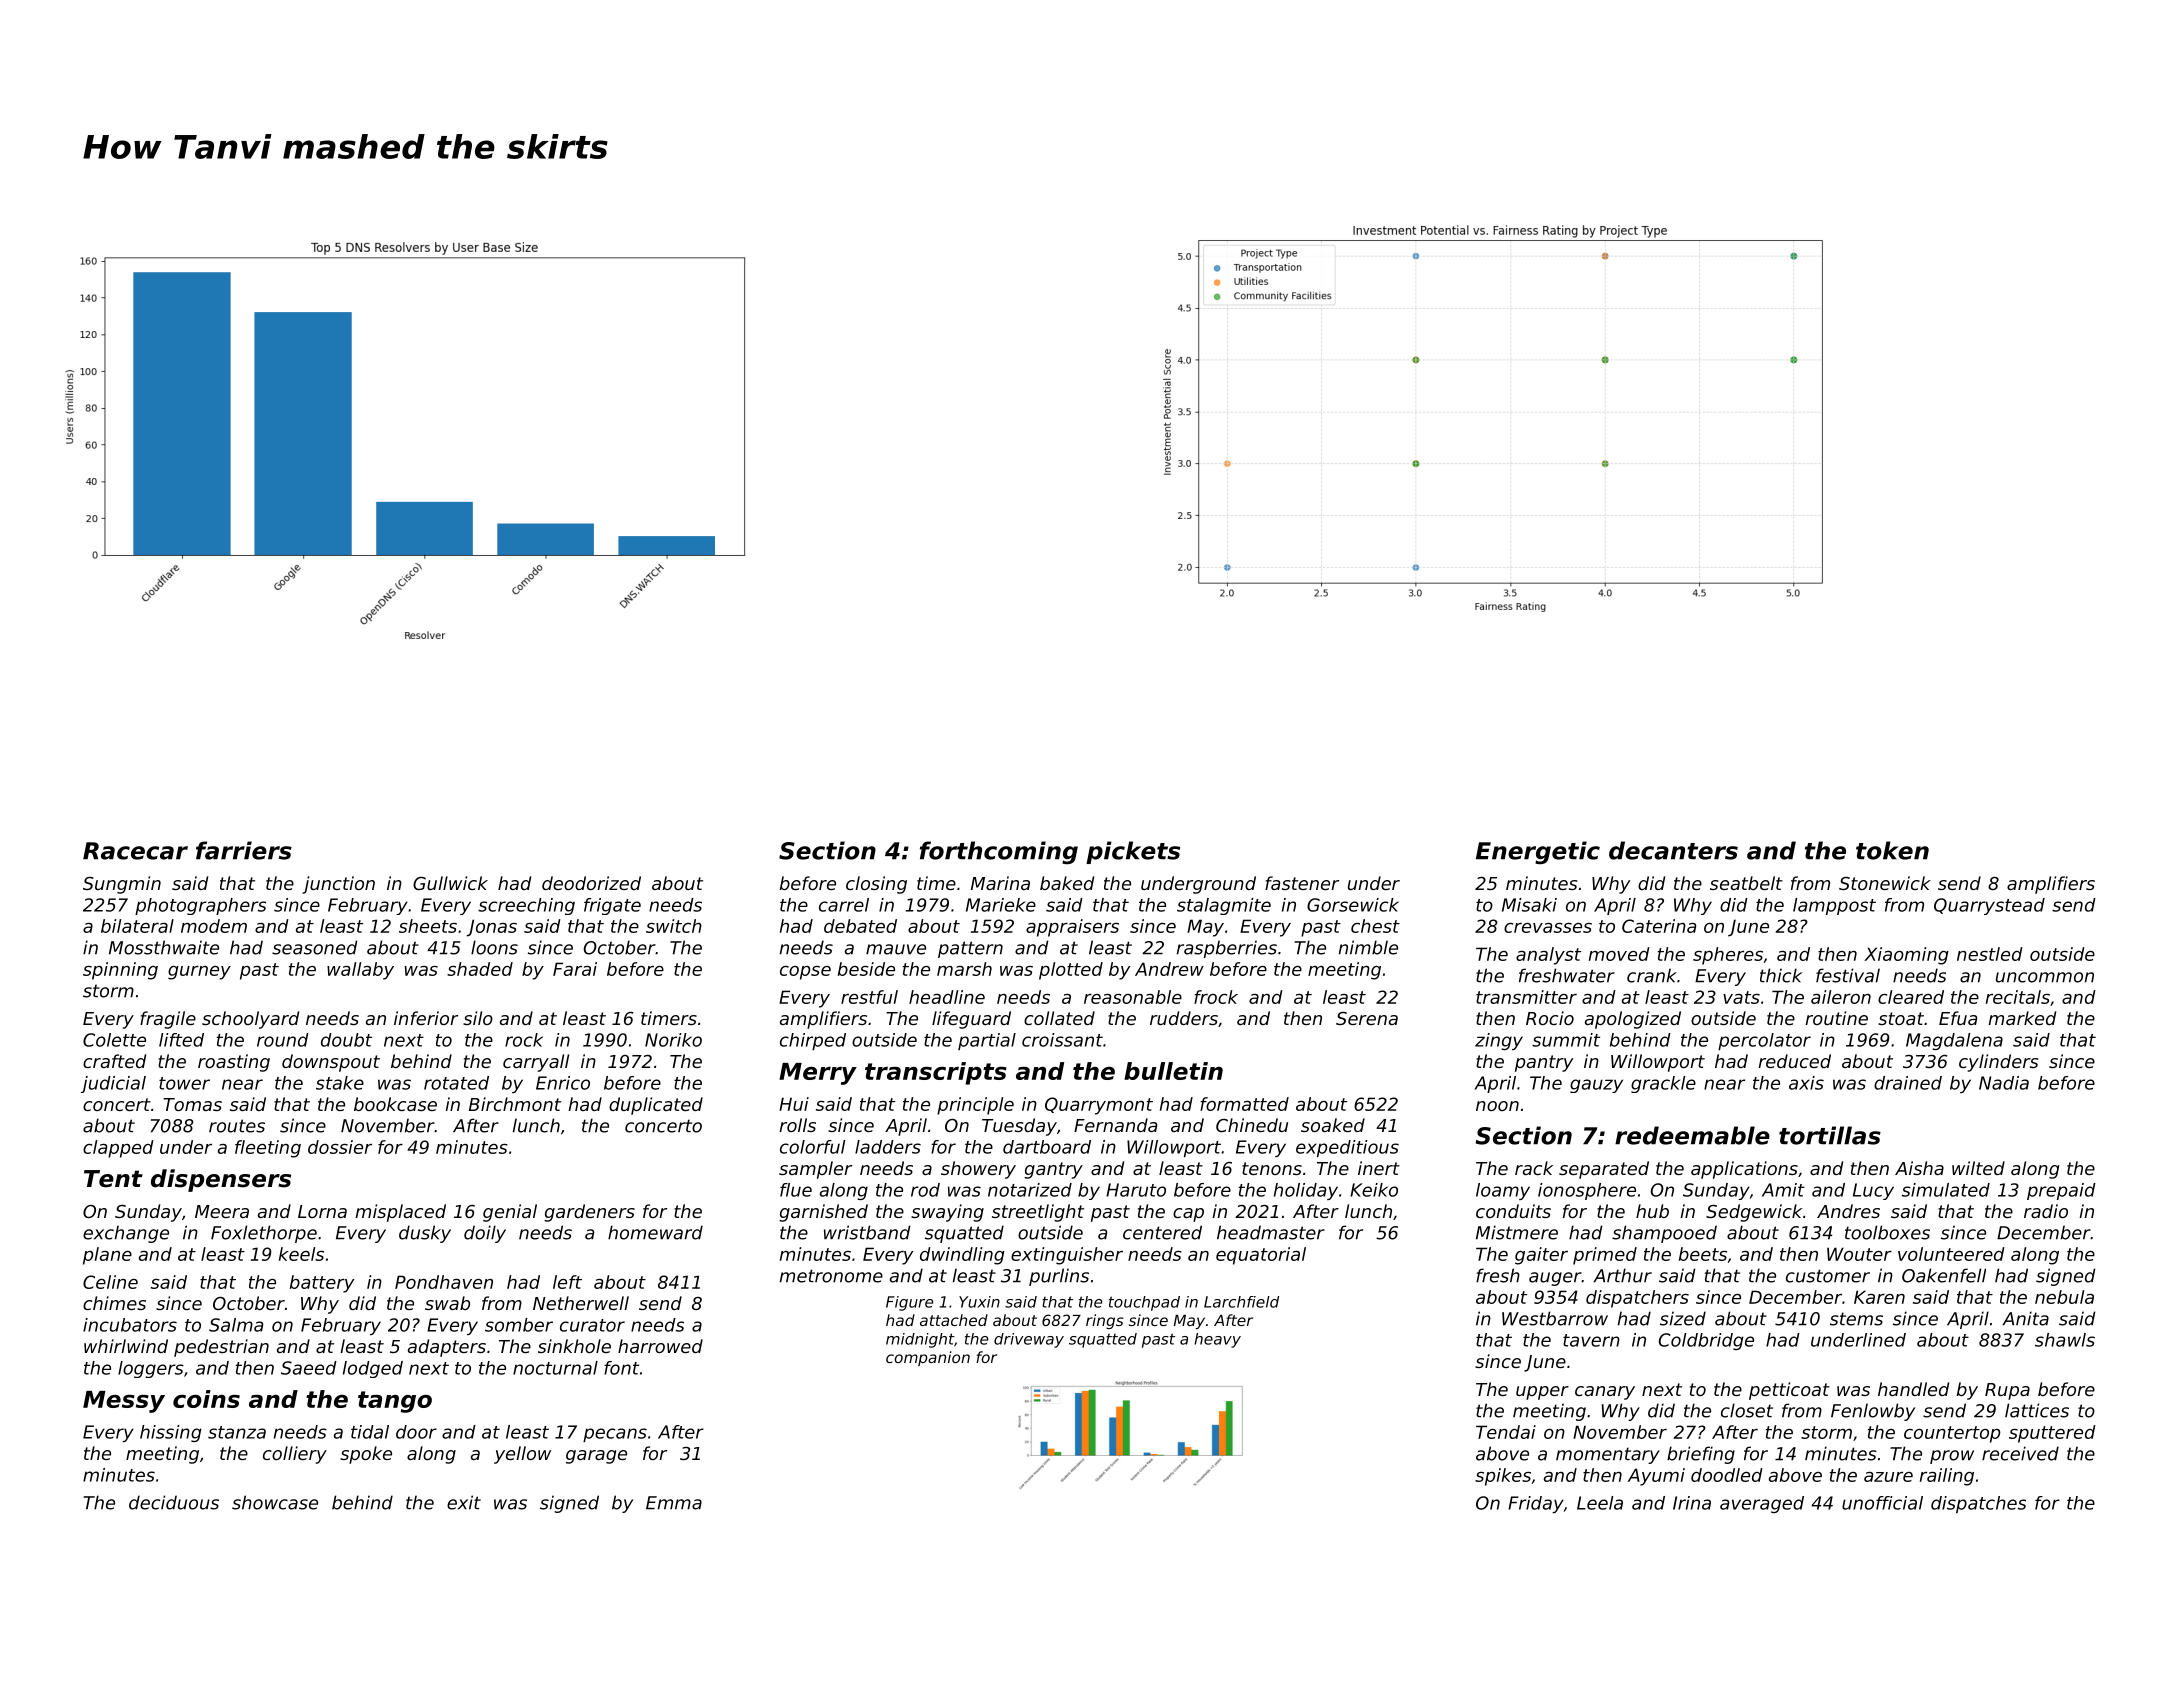  Describe the element at coordinates (120, 971) in the image. I see `spinning` at that location.
